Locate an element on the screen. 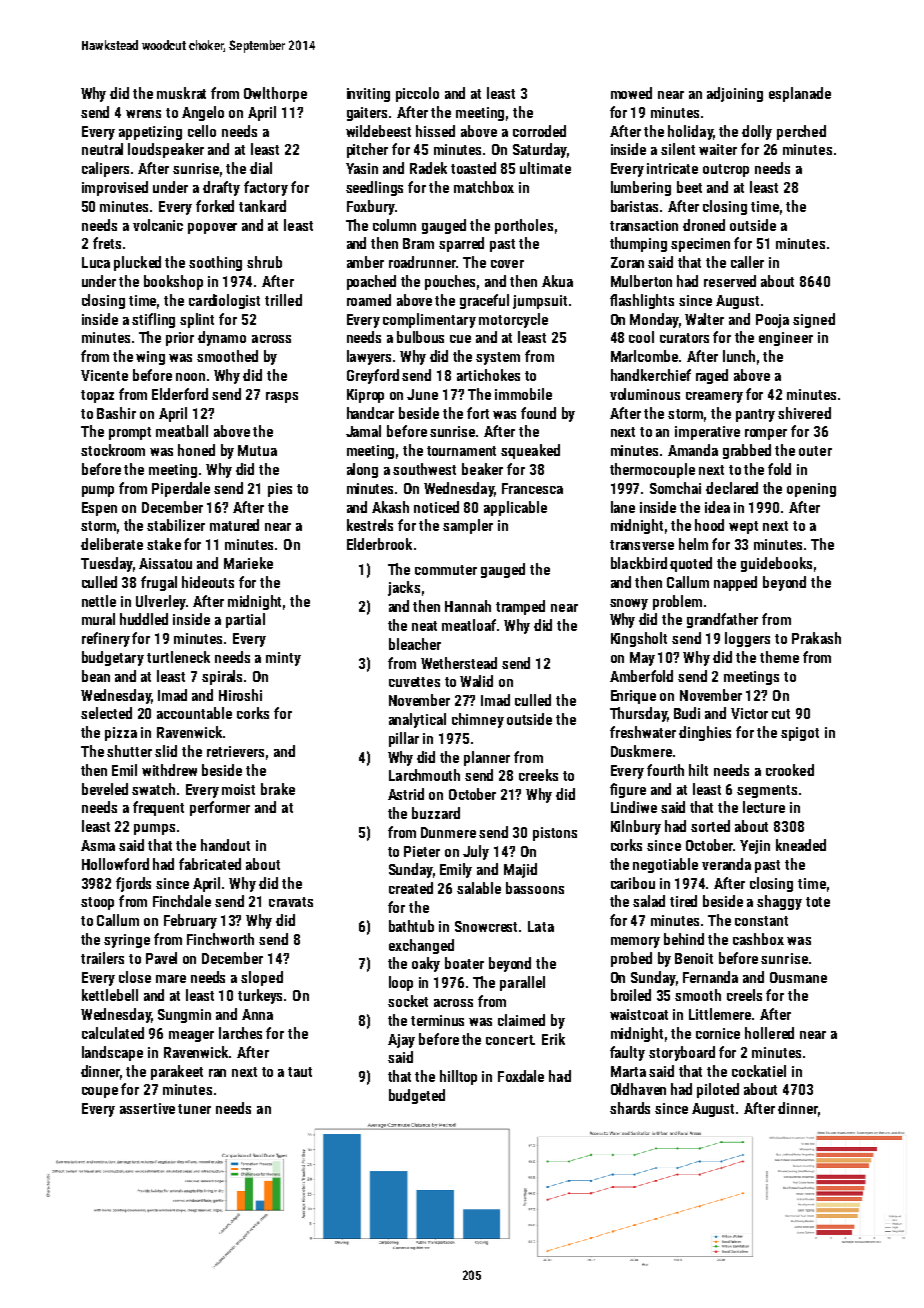  hideouts is located at coordinates (208, 582).
